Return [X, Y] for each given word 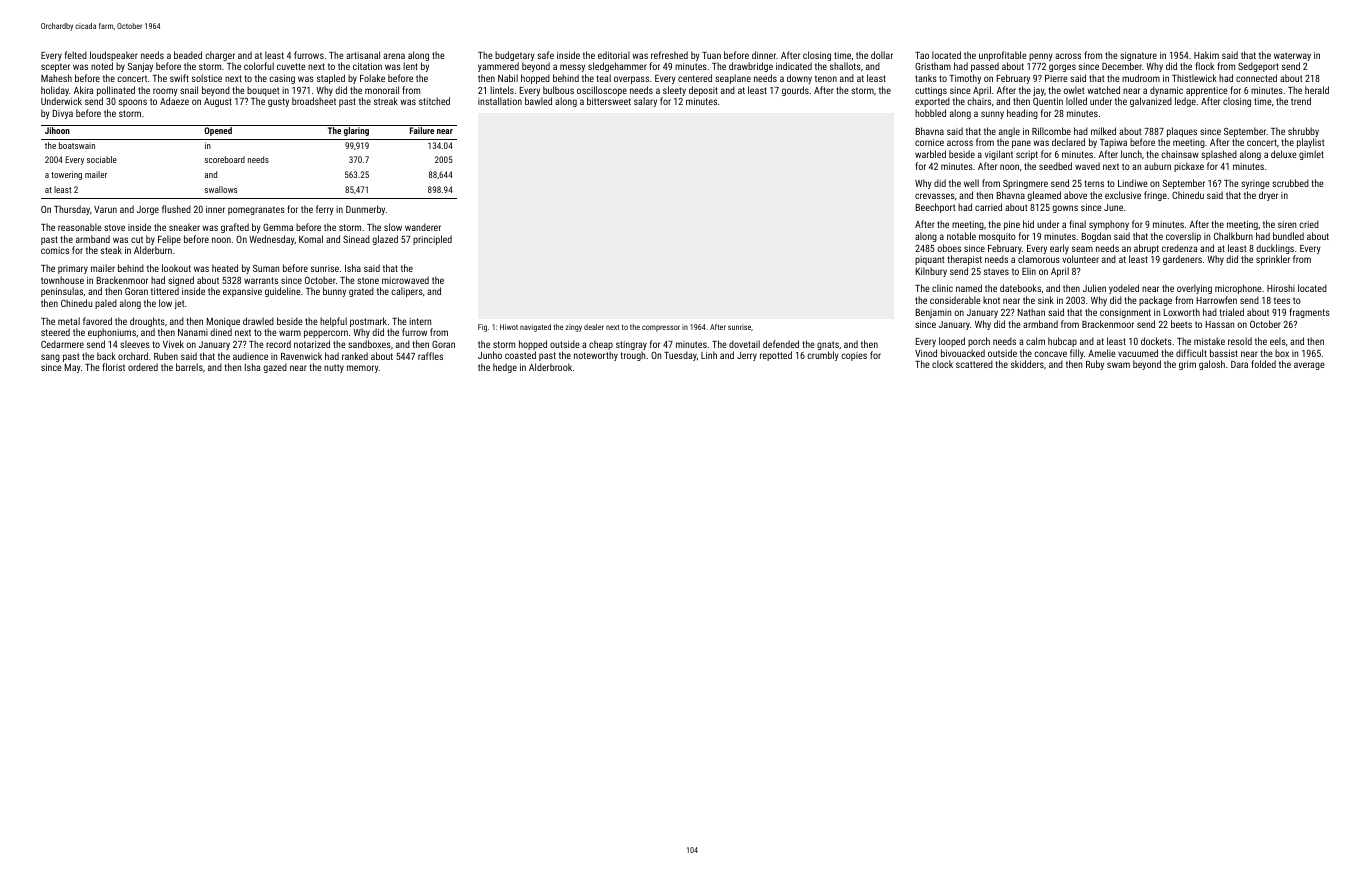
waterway [1292, 56]
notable [961, 236]
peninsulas [62, 292]
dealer [594, 327]
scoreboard [225, 159]
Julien [1094, 288]
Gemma [278, 227]
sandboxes [369, 344]
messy [572, 68]
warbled [930, 154]
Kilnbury [931, 272]
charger [220, 56]
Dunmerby [365, 210]
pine [1012, 225]
